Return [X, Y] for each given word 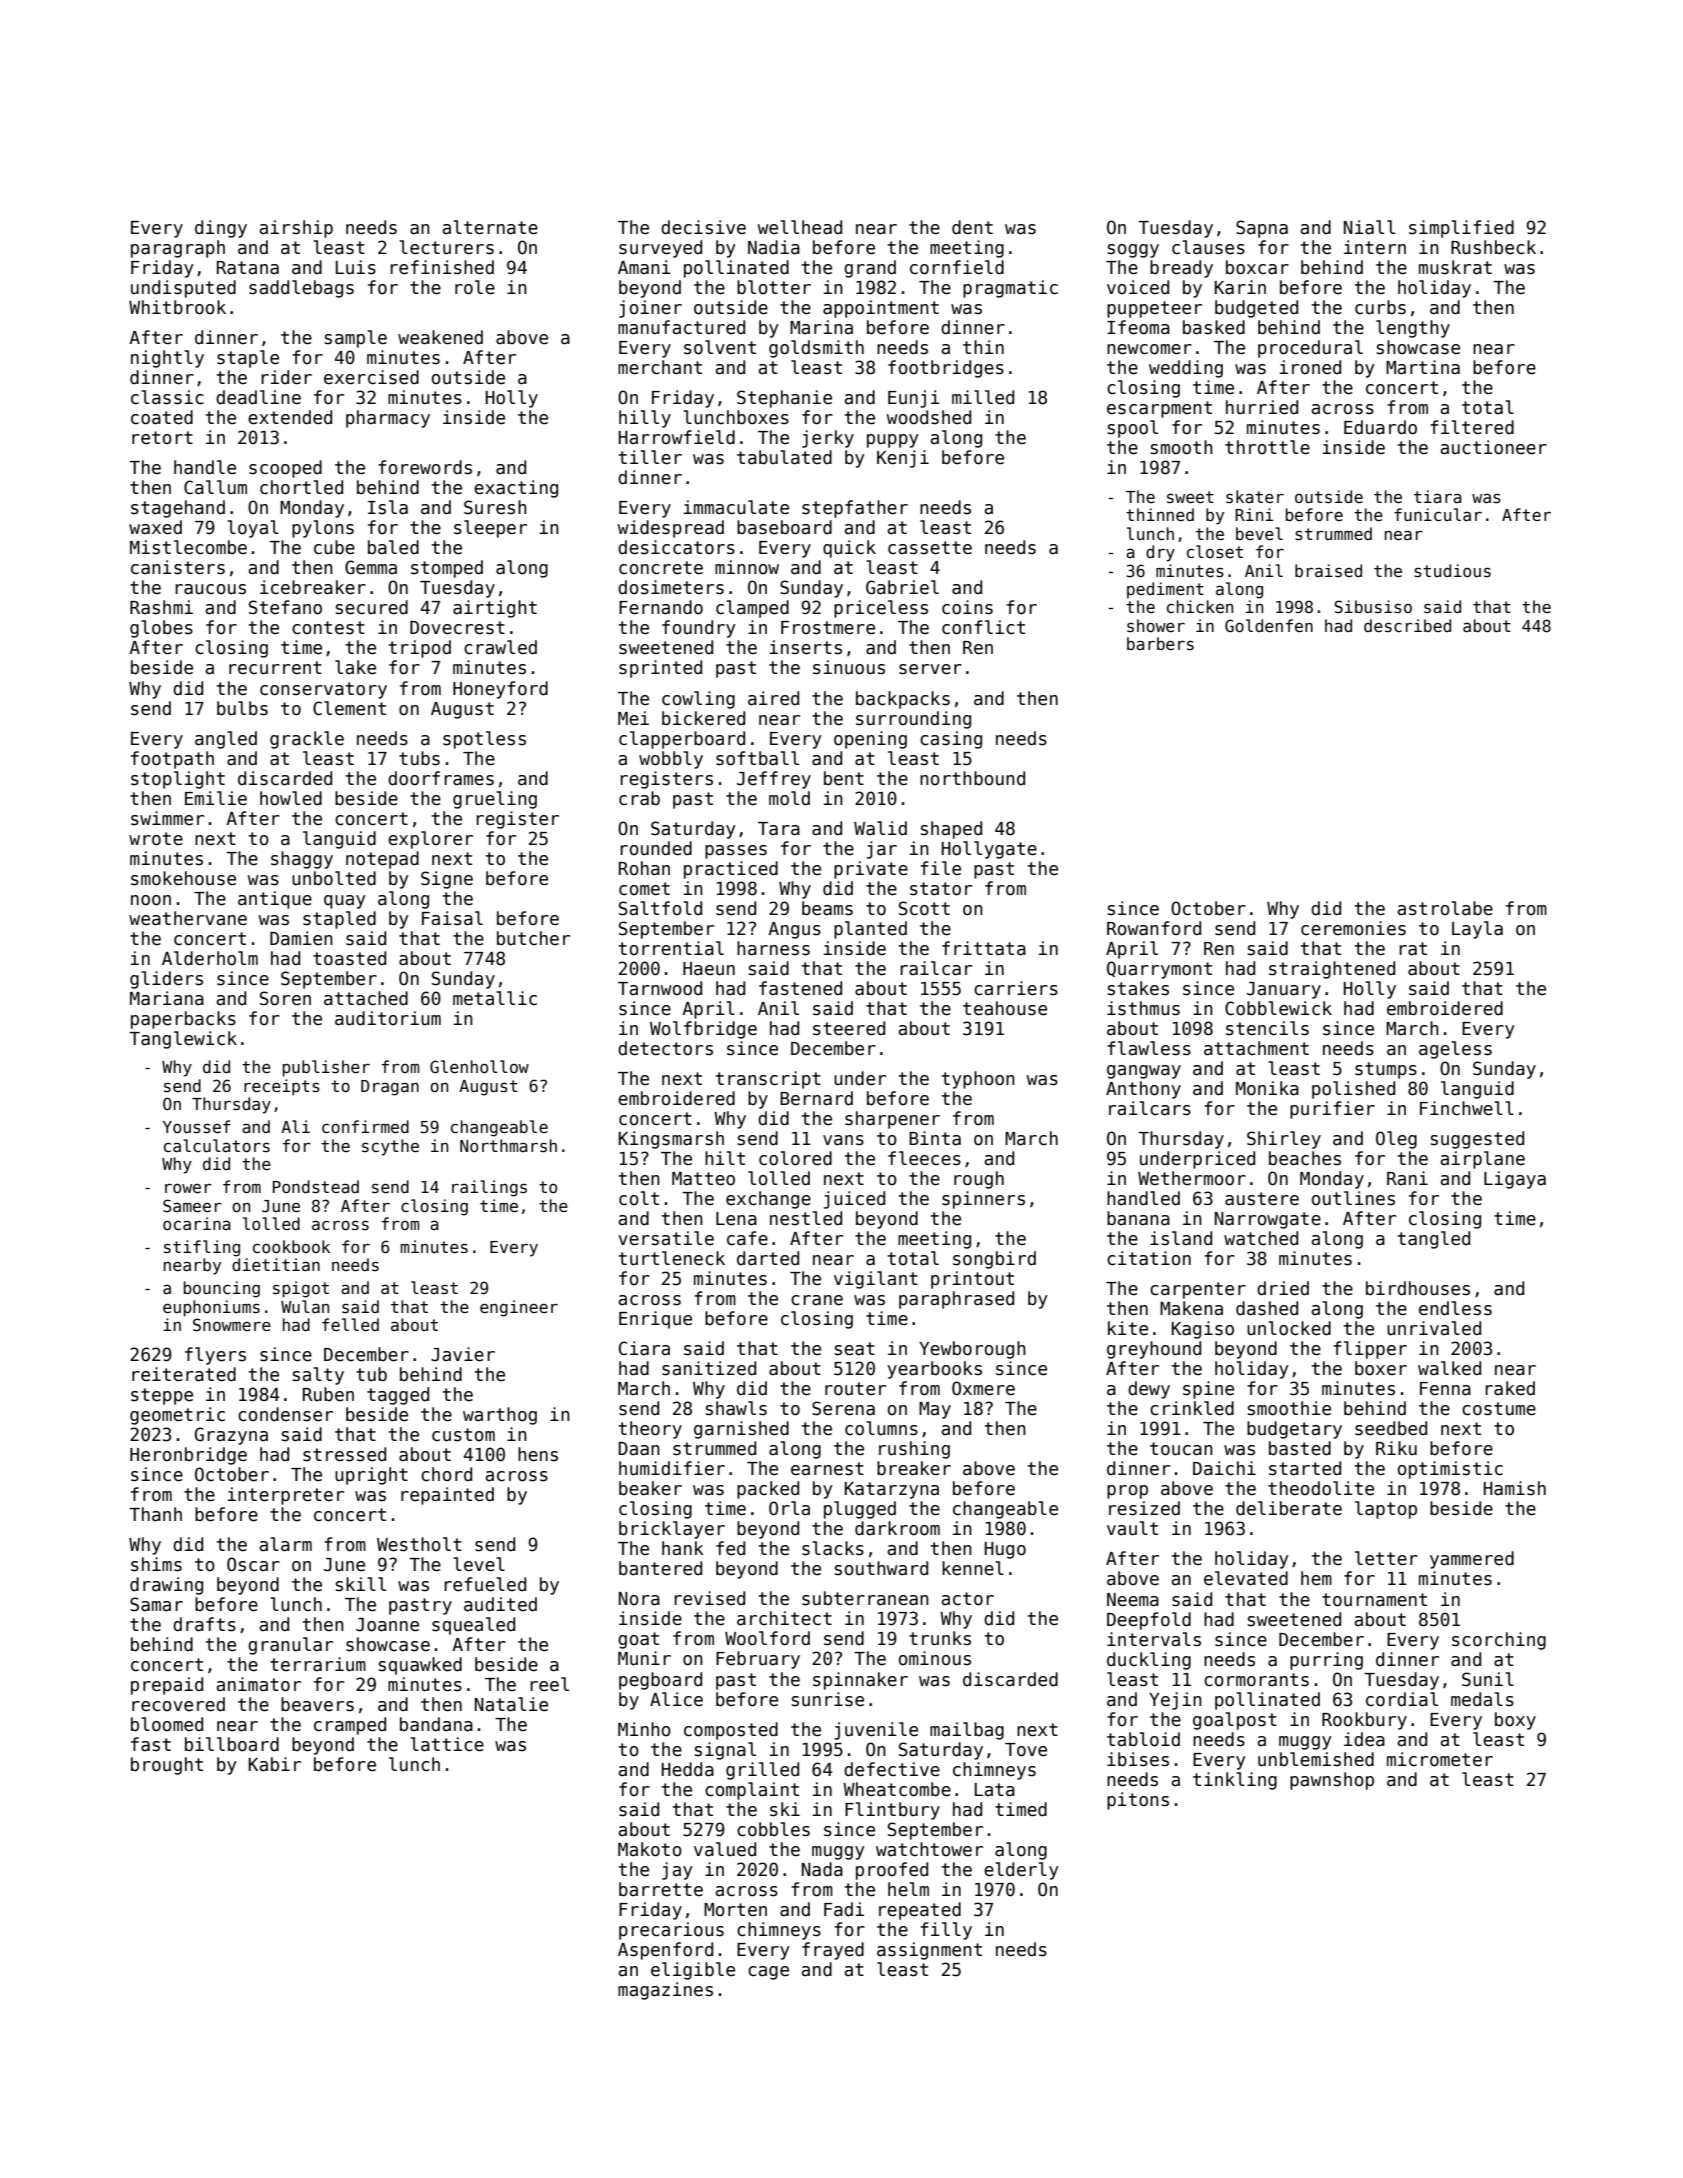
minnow [747, 567]
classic [167, 397]
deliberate [1289, 1508]
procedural [1310, 349]
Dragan [390, 1088]
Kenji [903, 459]
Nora [639, 1599]
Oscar [253, 1564]
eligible [693, 1971]
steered [849, 1028]
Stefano [285, 607]
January [1284, 990]
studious [1452, 571]
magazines [665, 1991]
